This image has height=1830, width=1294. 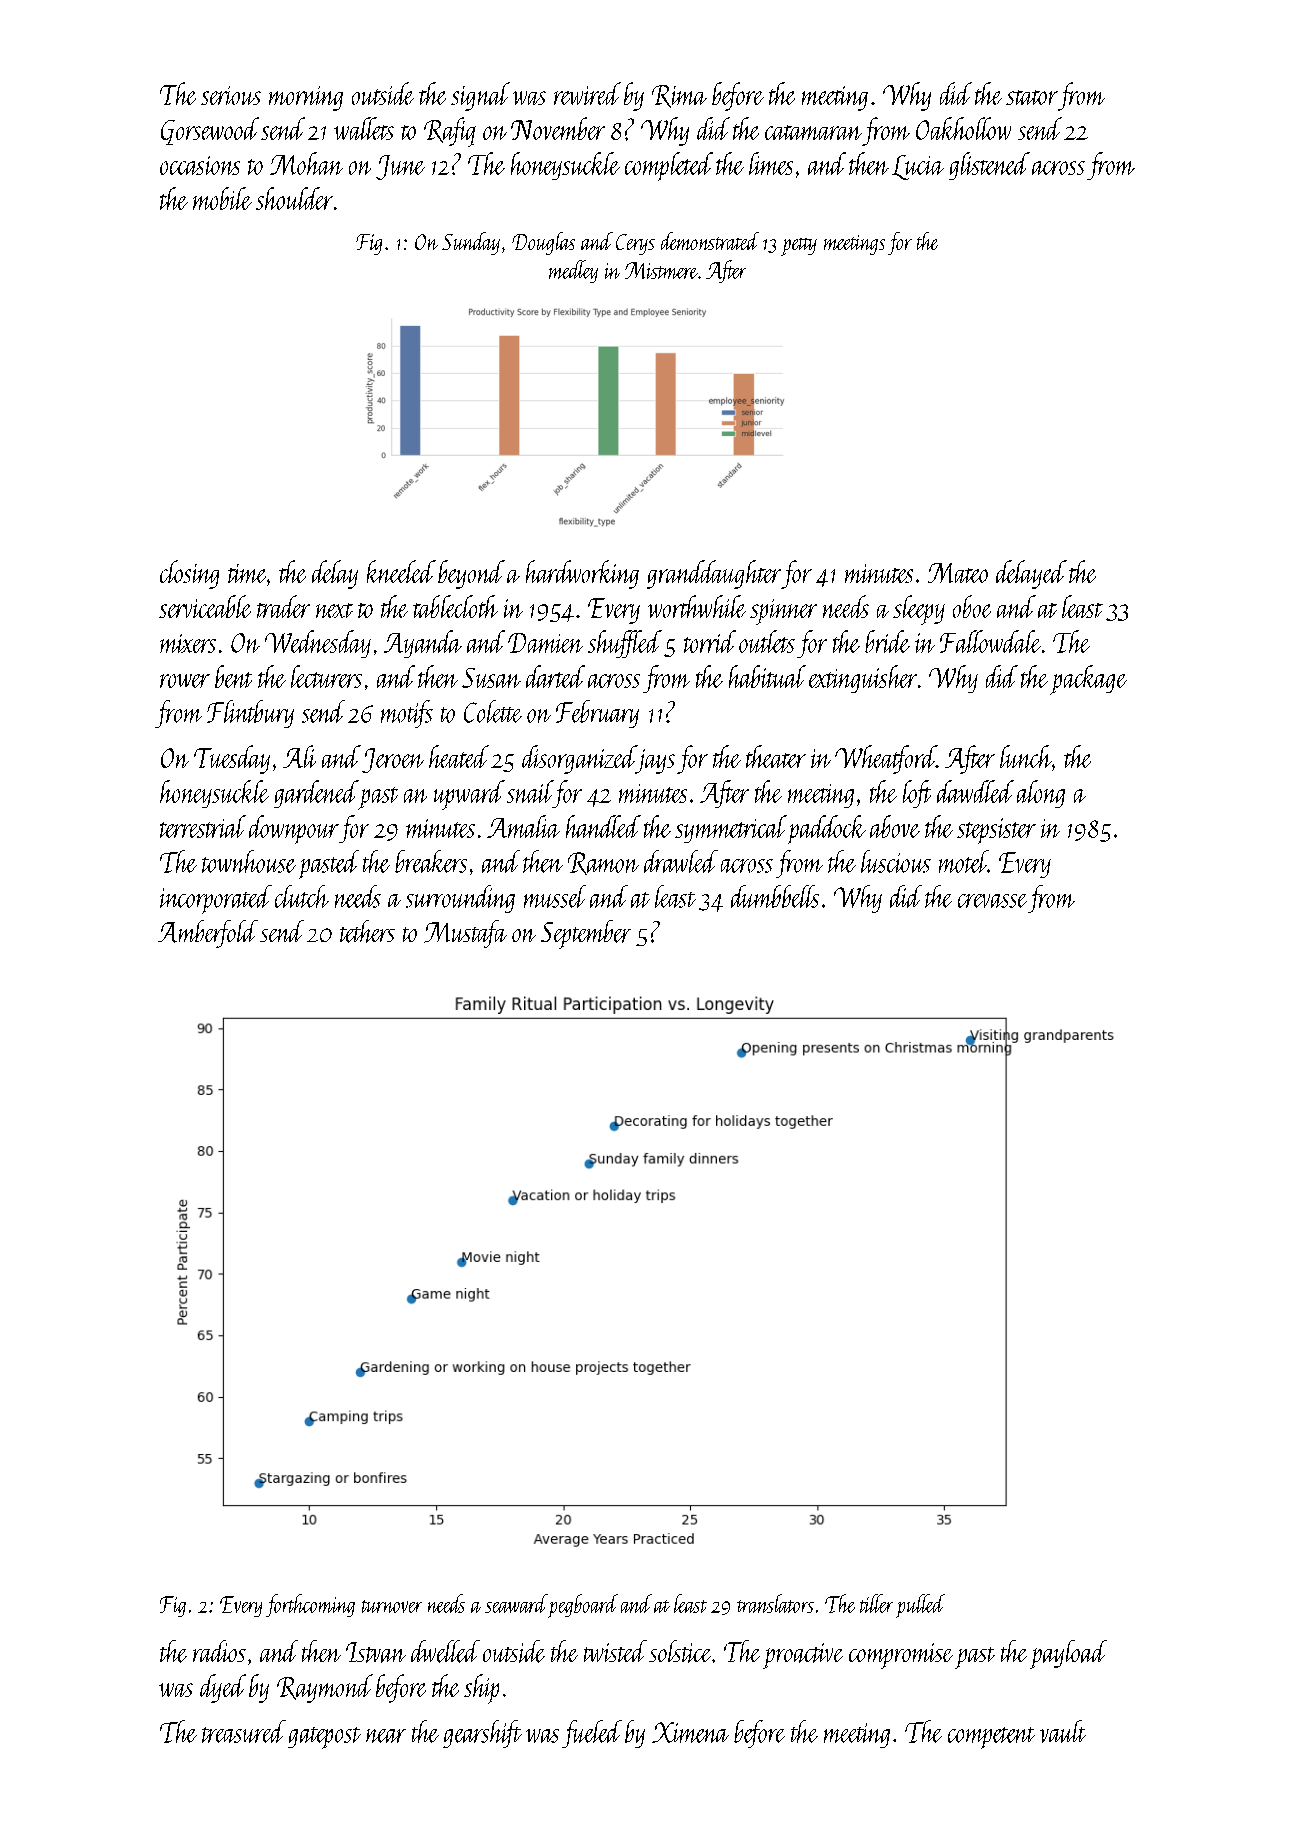 What do you see at coordinates (917, 794) in the image?
I see `loft` at bounding box center [917, 794].
